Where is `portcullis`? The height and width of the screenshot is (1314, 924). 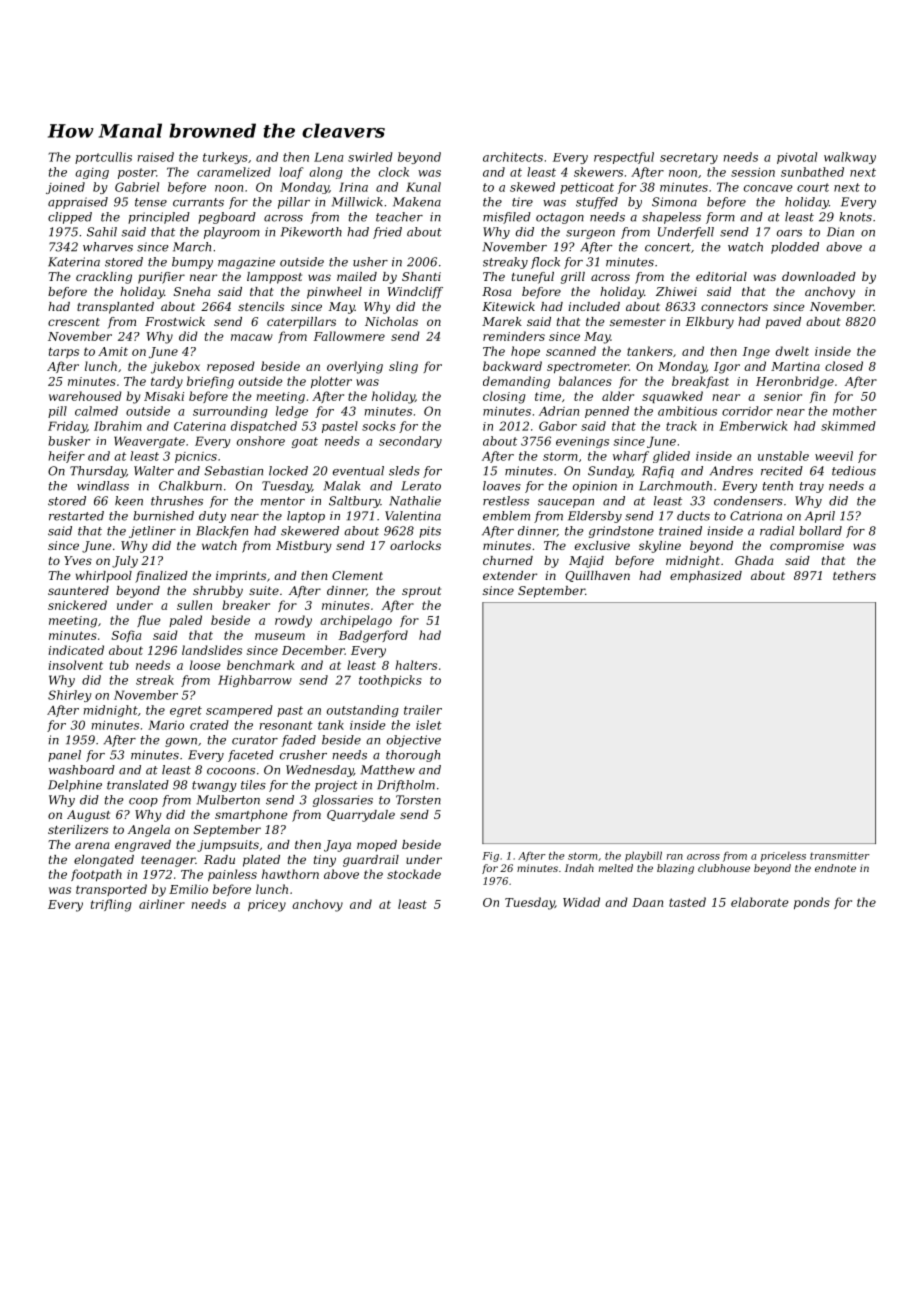 portcullis is located at coordinates (103, 158).
